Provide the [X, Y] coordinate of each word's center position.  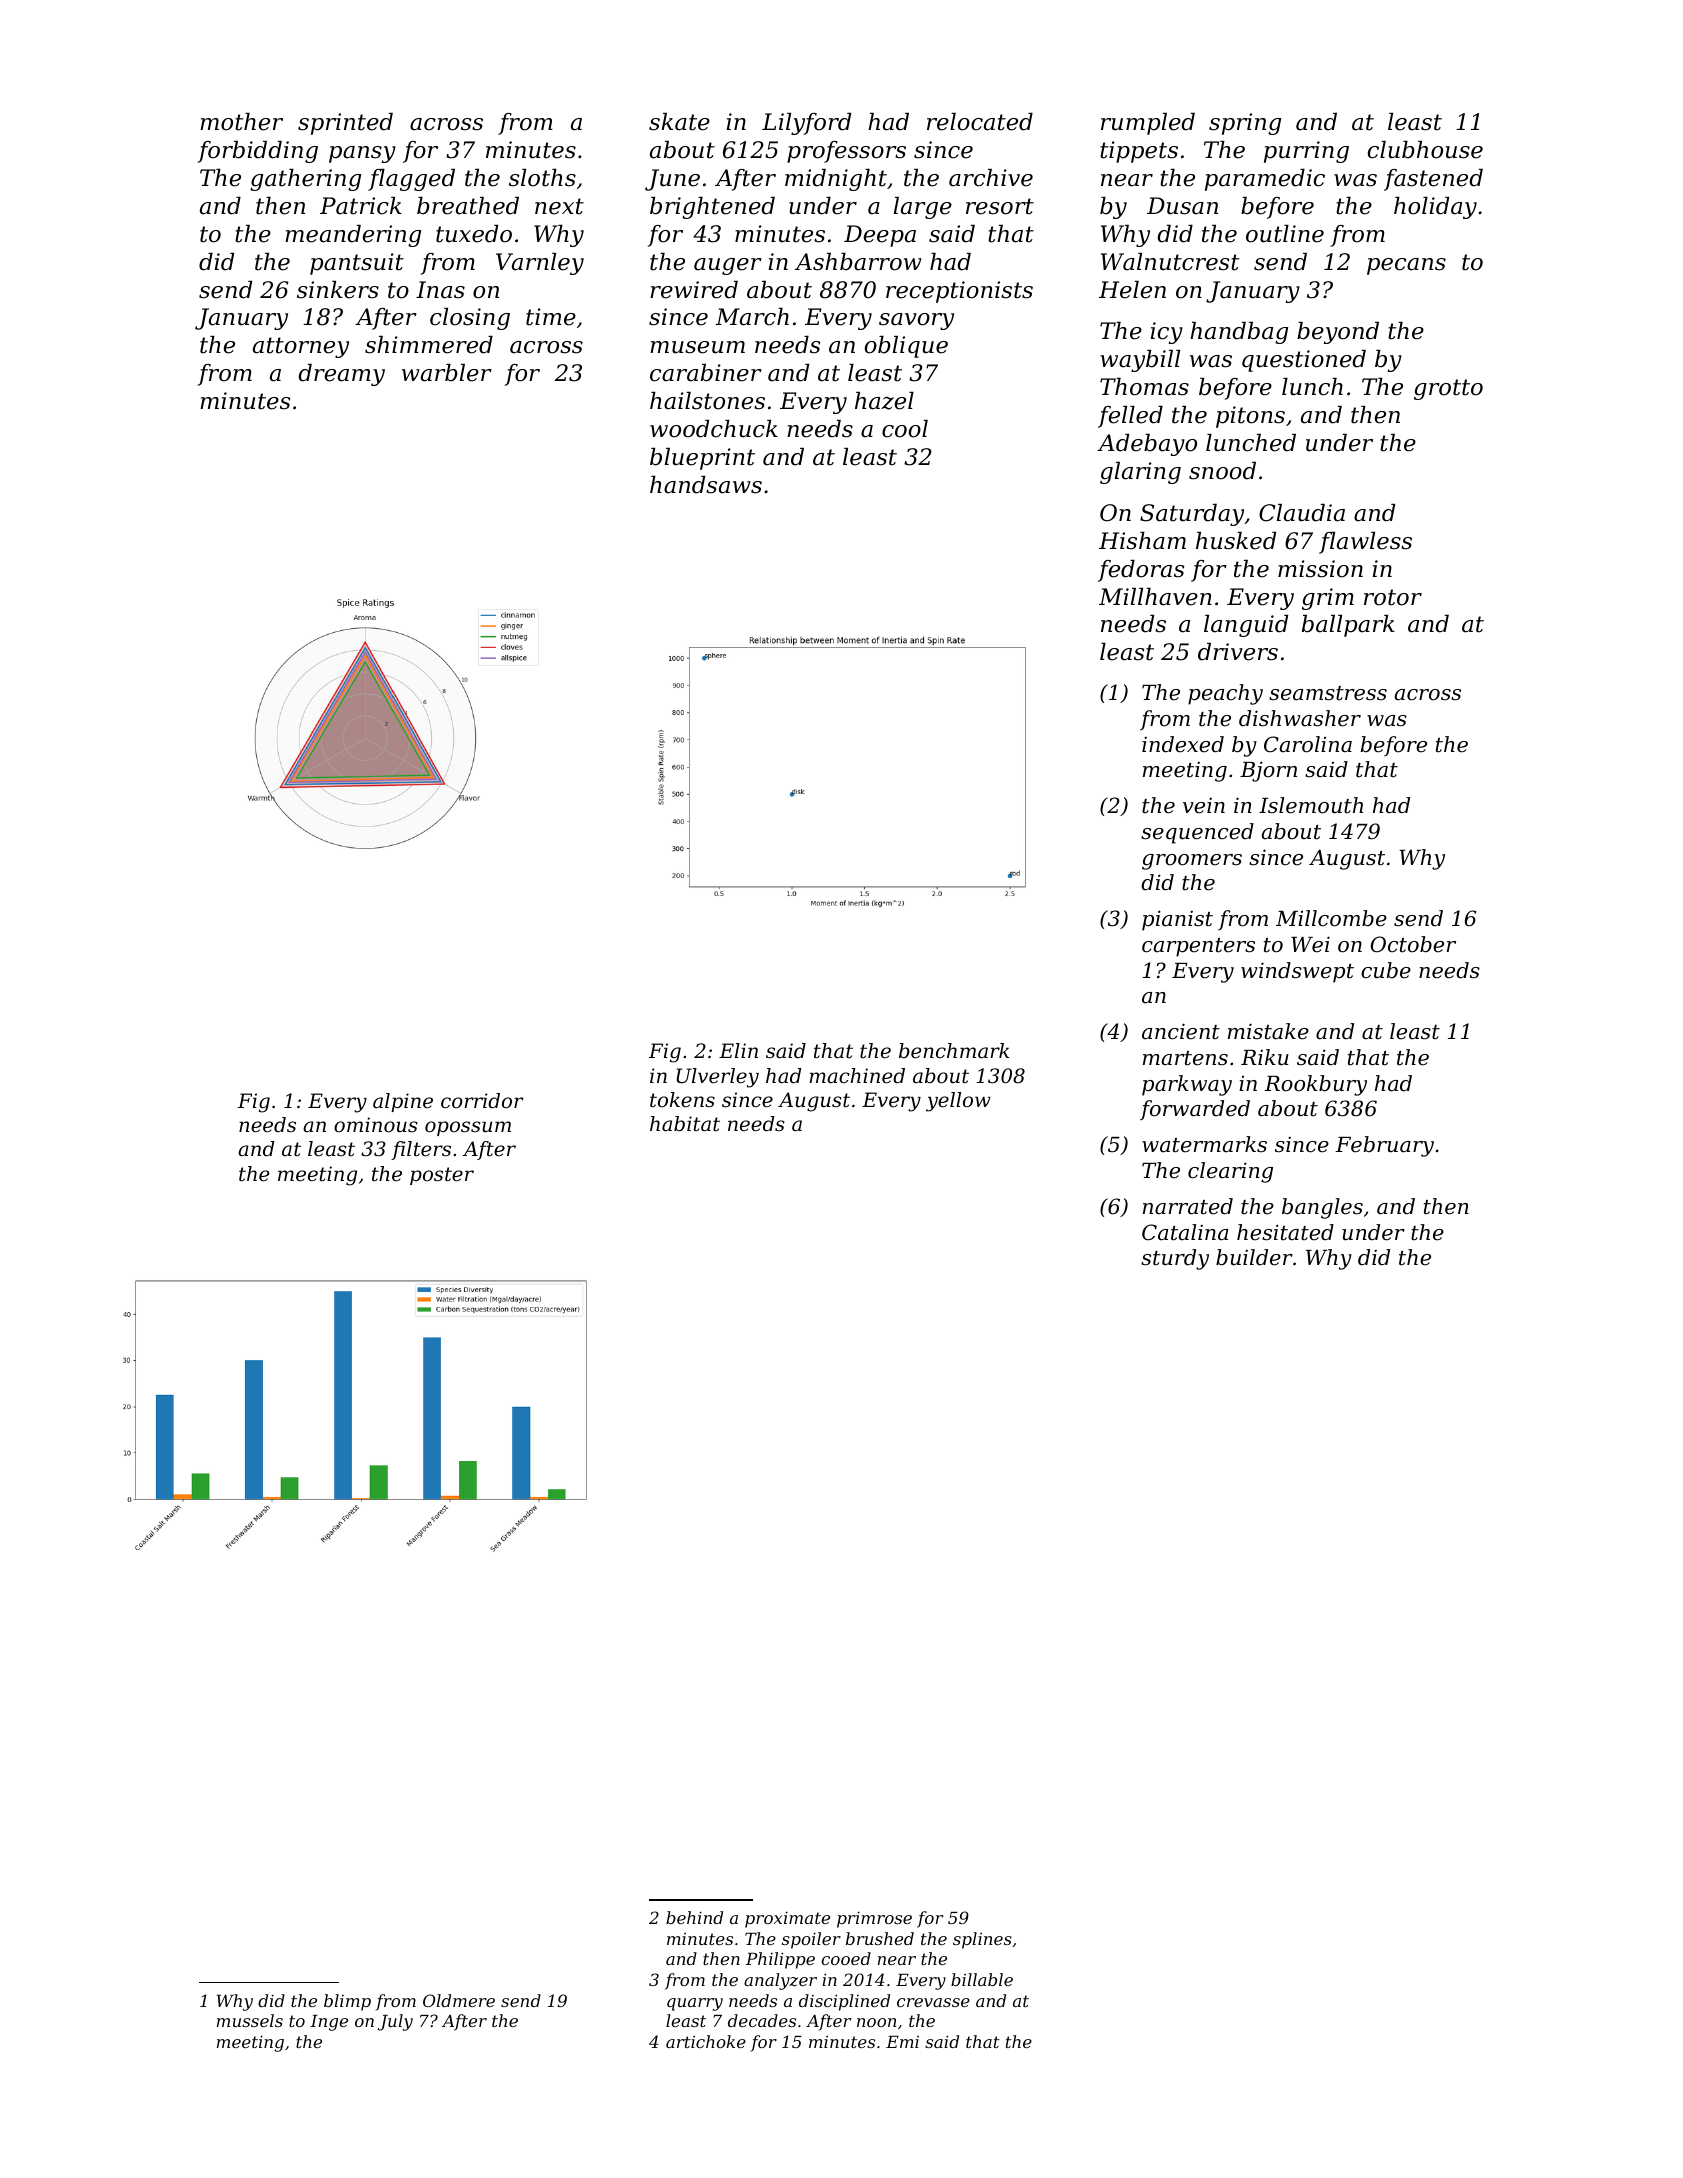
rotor [1393, 597]
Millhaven [1155, 597]
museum [697, 347]
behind [694, 1917]
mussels [250, 2020]
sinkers [338, 290]
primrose [874, 1920]
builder [1254, 1257]
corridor [482, 1101]
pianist [1177, 920]
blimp [347, 2002]
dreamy [341, 375]
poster [442, 1176]
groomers [1192, 862]
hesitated [1285, 1232]
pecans [1406, 266]
